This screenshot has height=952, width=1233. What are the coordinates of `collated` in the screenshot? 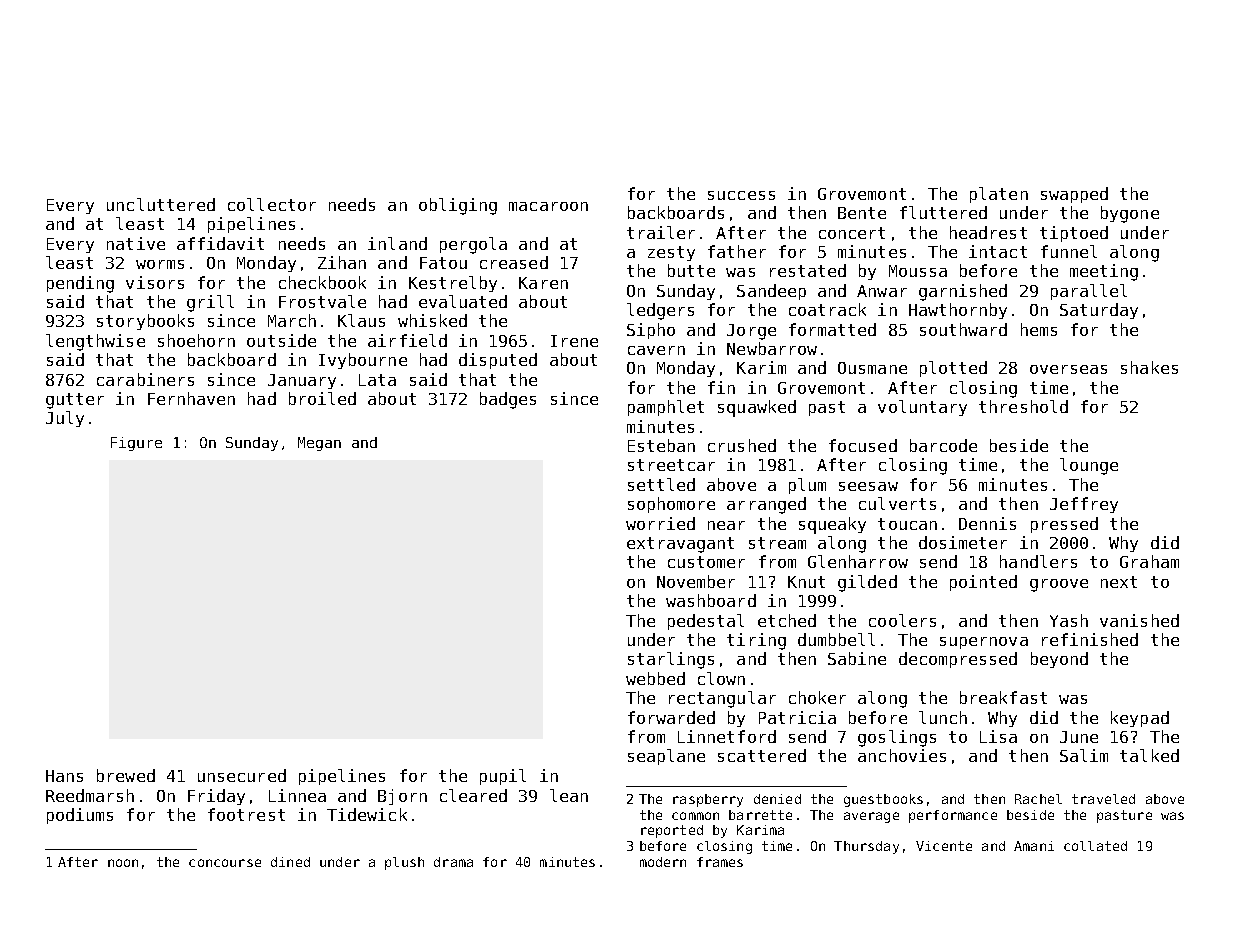 It's located at (1095, 846).
